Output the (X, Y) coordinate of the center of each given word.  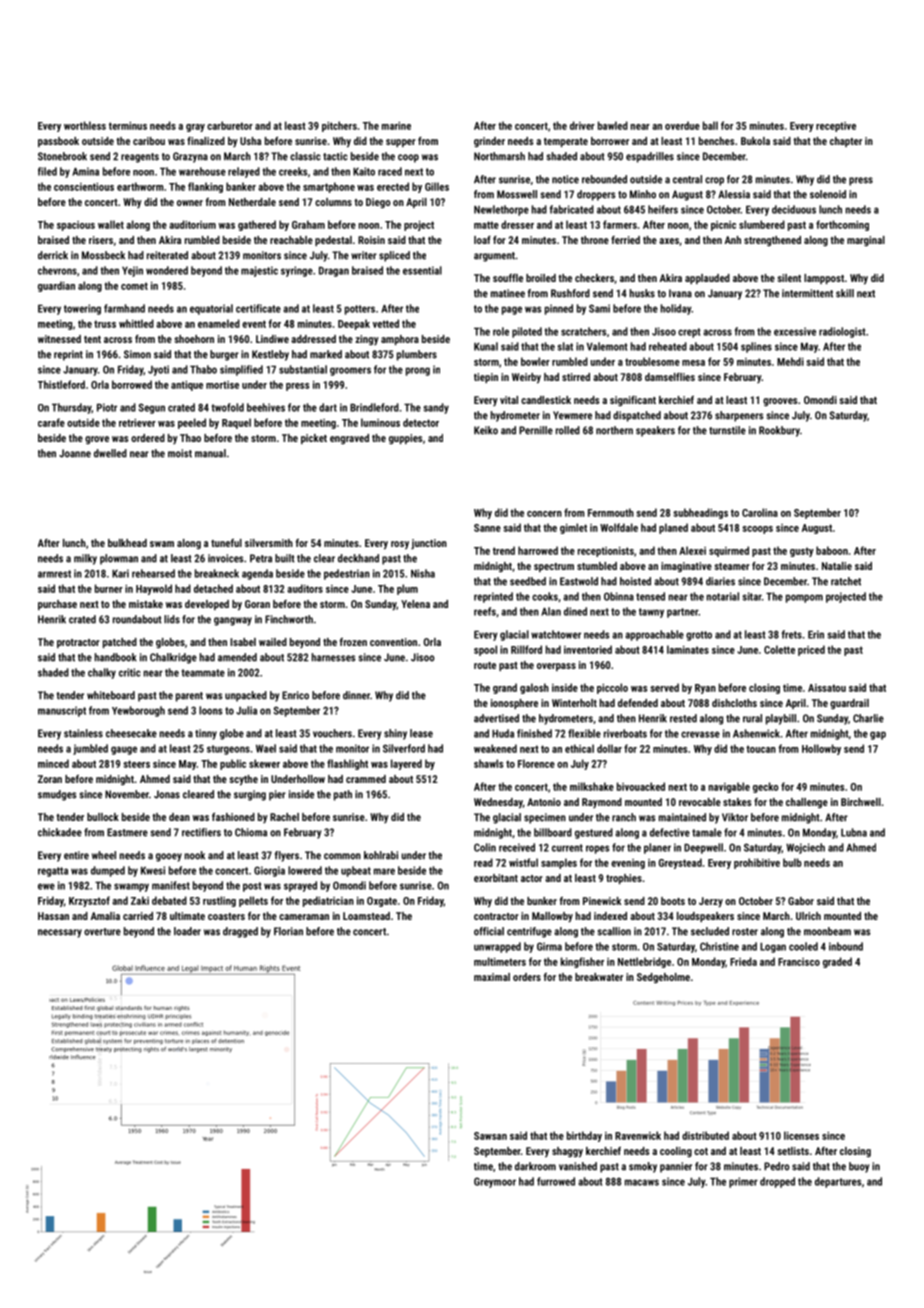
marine (396, 126)
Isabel (243, 642)
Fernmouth (611, 512)
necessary (60, 933)
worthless (85, 125)
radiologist (842, 332)
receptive (836, 127)
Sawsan (490, 1136)
